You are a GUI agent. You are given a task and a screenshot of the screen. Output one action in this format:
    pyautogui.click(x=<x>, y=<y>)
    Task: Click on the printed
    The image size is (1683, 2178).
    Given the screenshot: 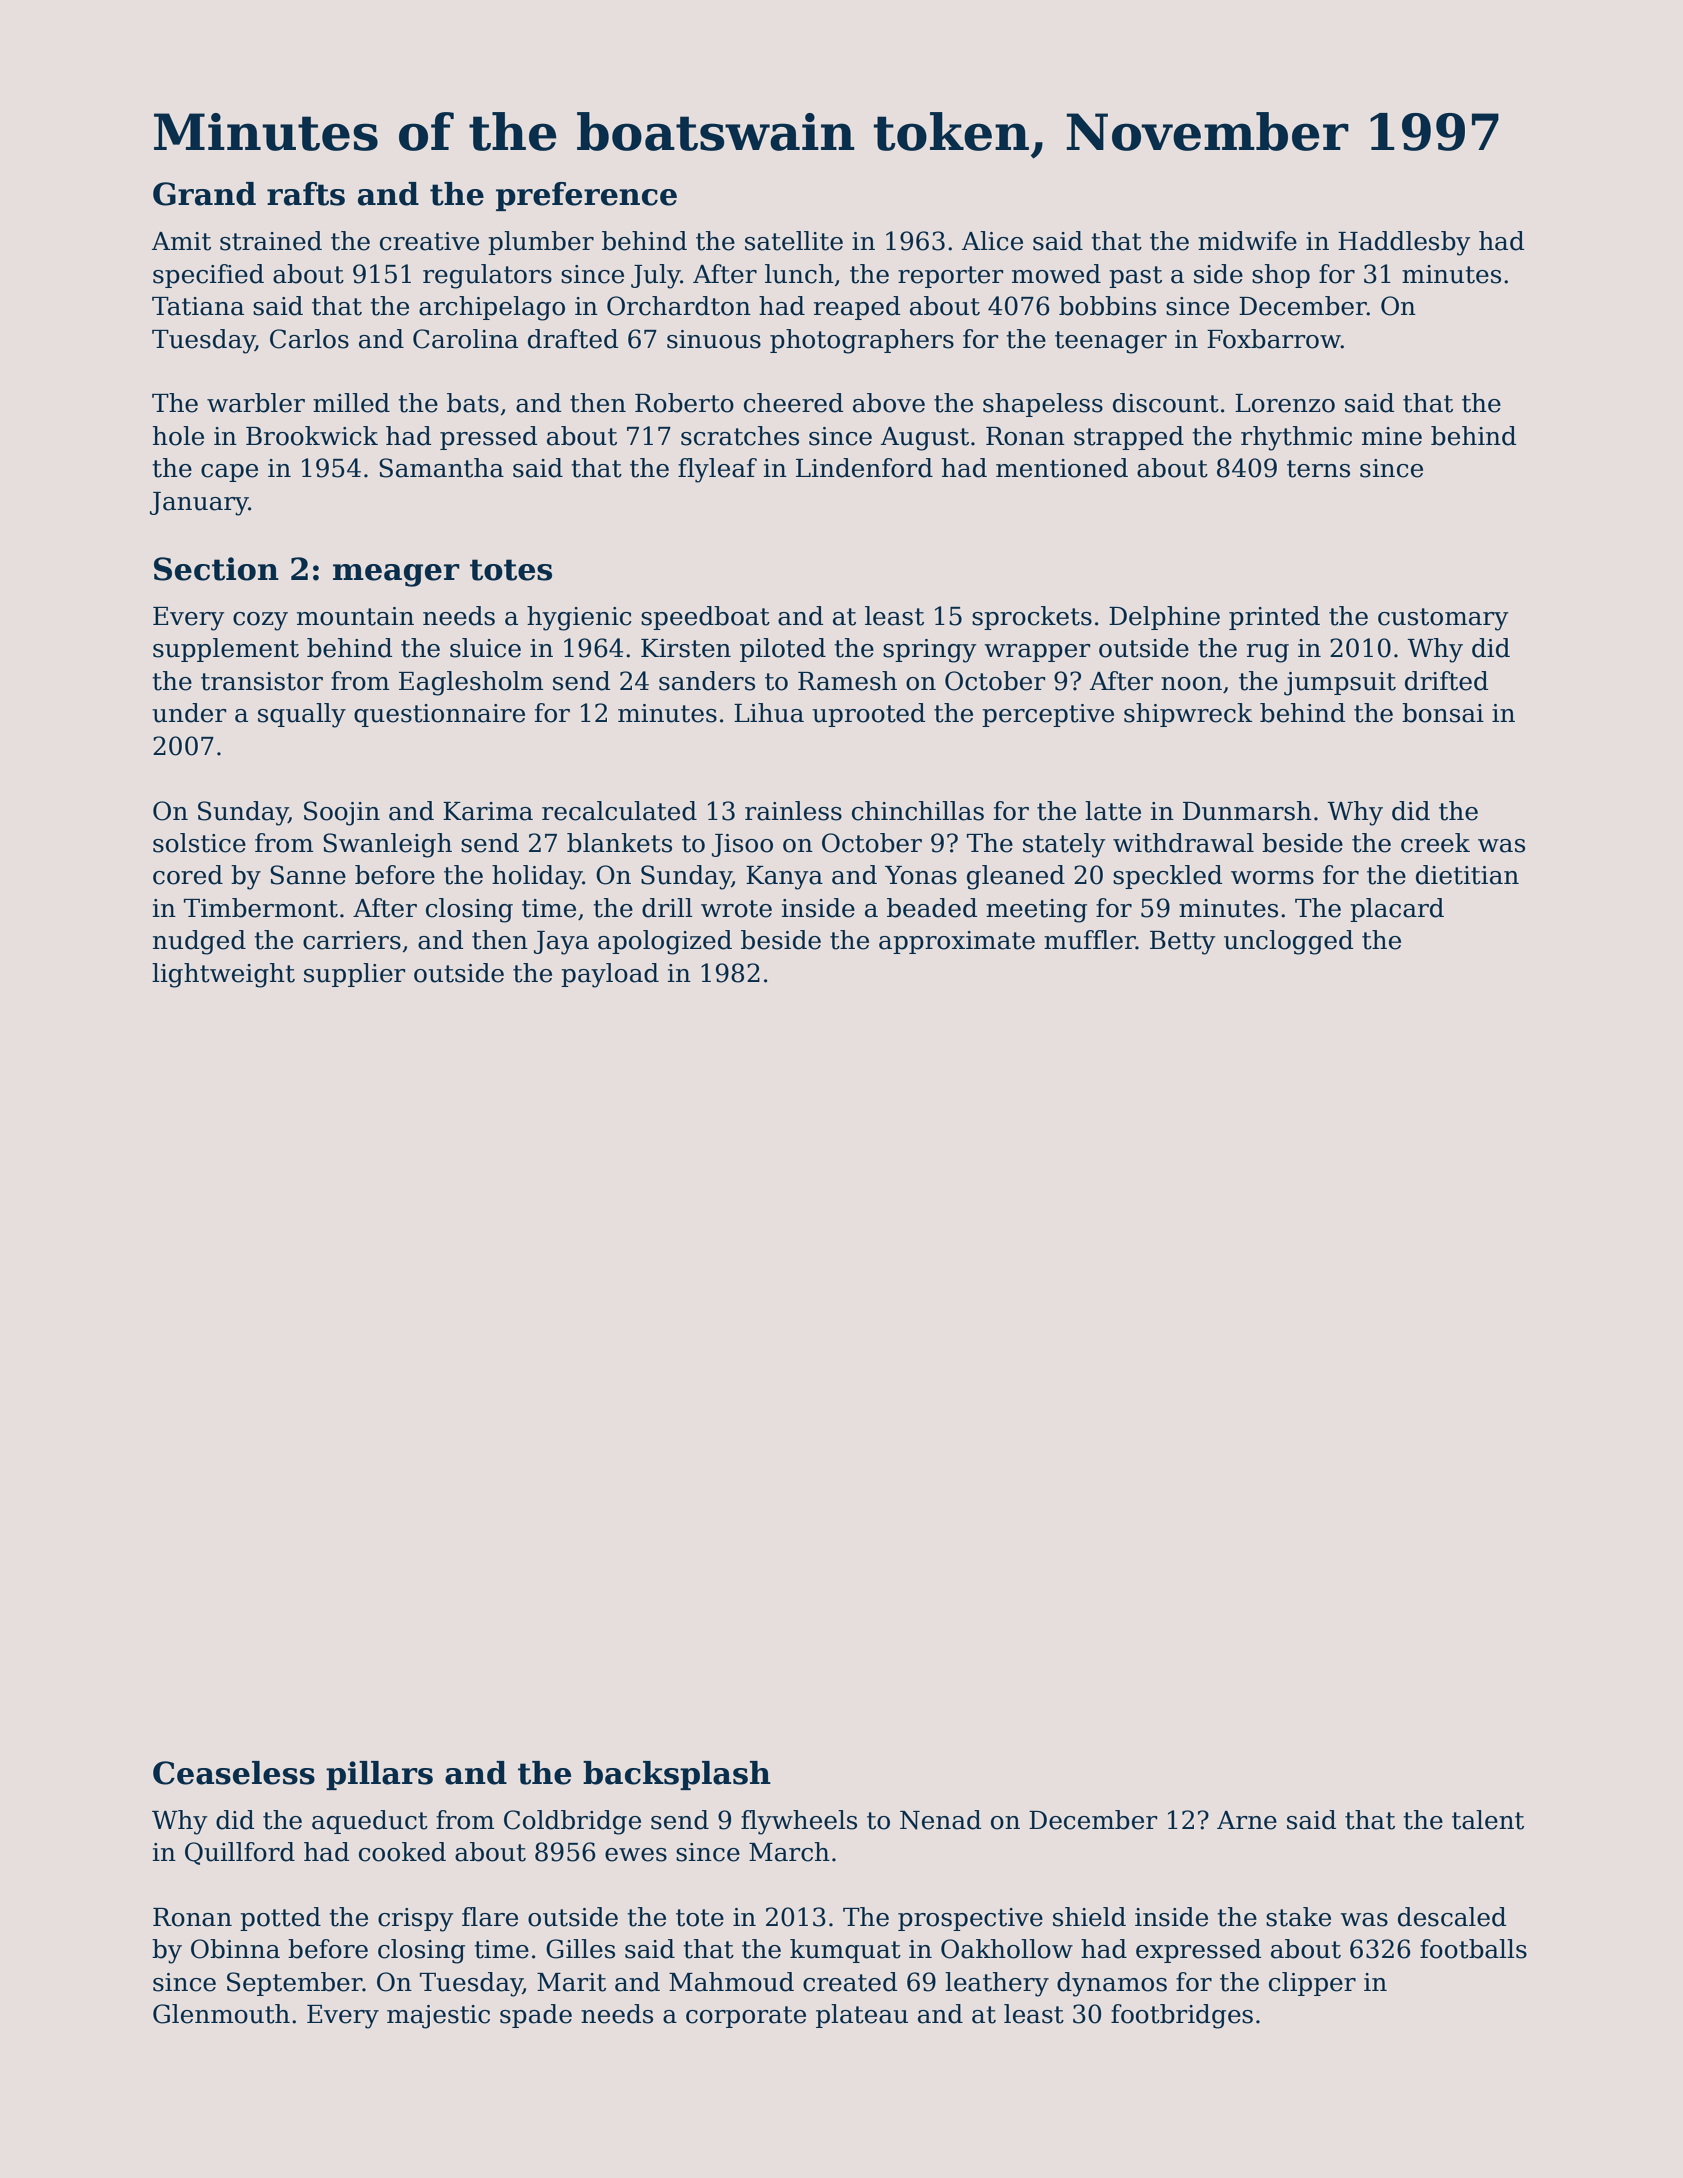 What is the action you would take?
    pyautogui.click(x=1274, y=618)
